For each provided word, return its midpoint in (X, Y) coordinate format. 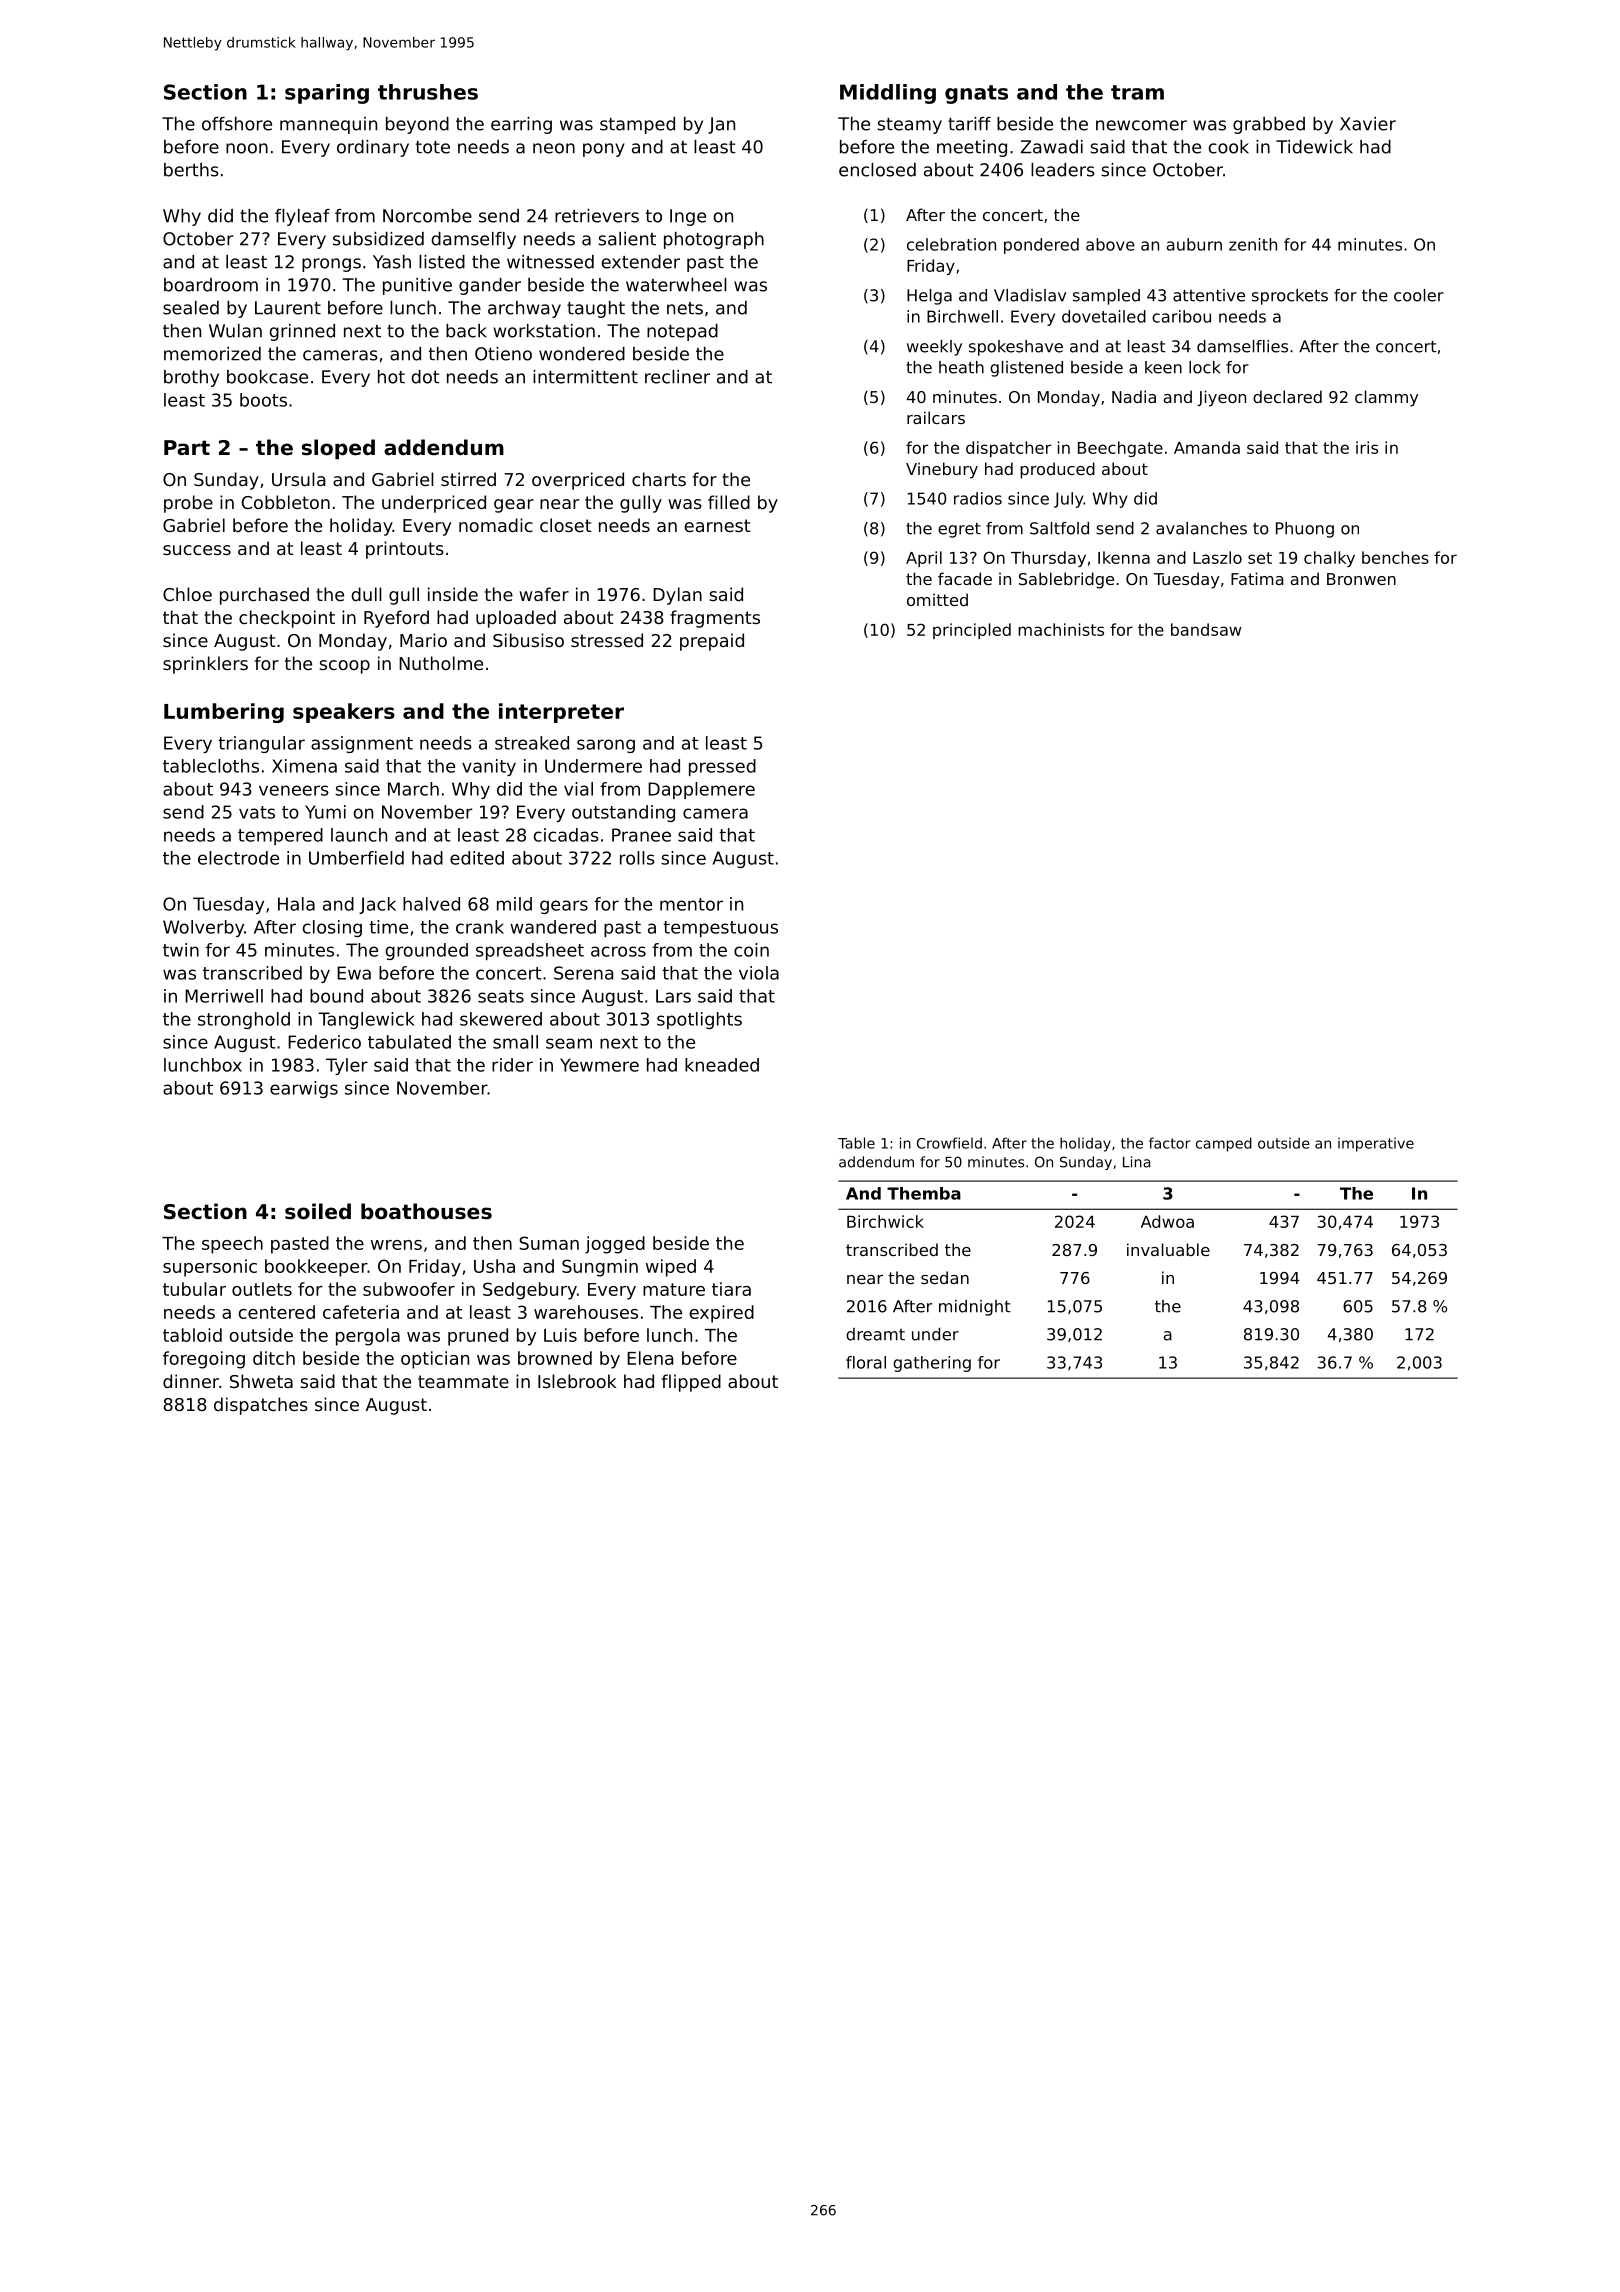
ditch (274, 1358)
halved (431, 904)
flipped (691, 1383)
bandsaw (1206, 629)
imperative (1376, 1144)
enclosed (877, 170)
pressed (722, 767)
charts (659, 479)
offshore (237, 124)
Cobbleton (286, 502)
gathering (932, 1364)
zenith (1253, 244)
